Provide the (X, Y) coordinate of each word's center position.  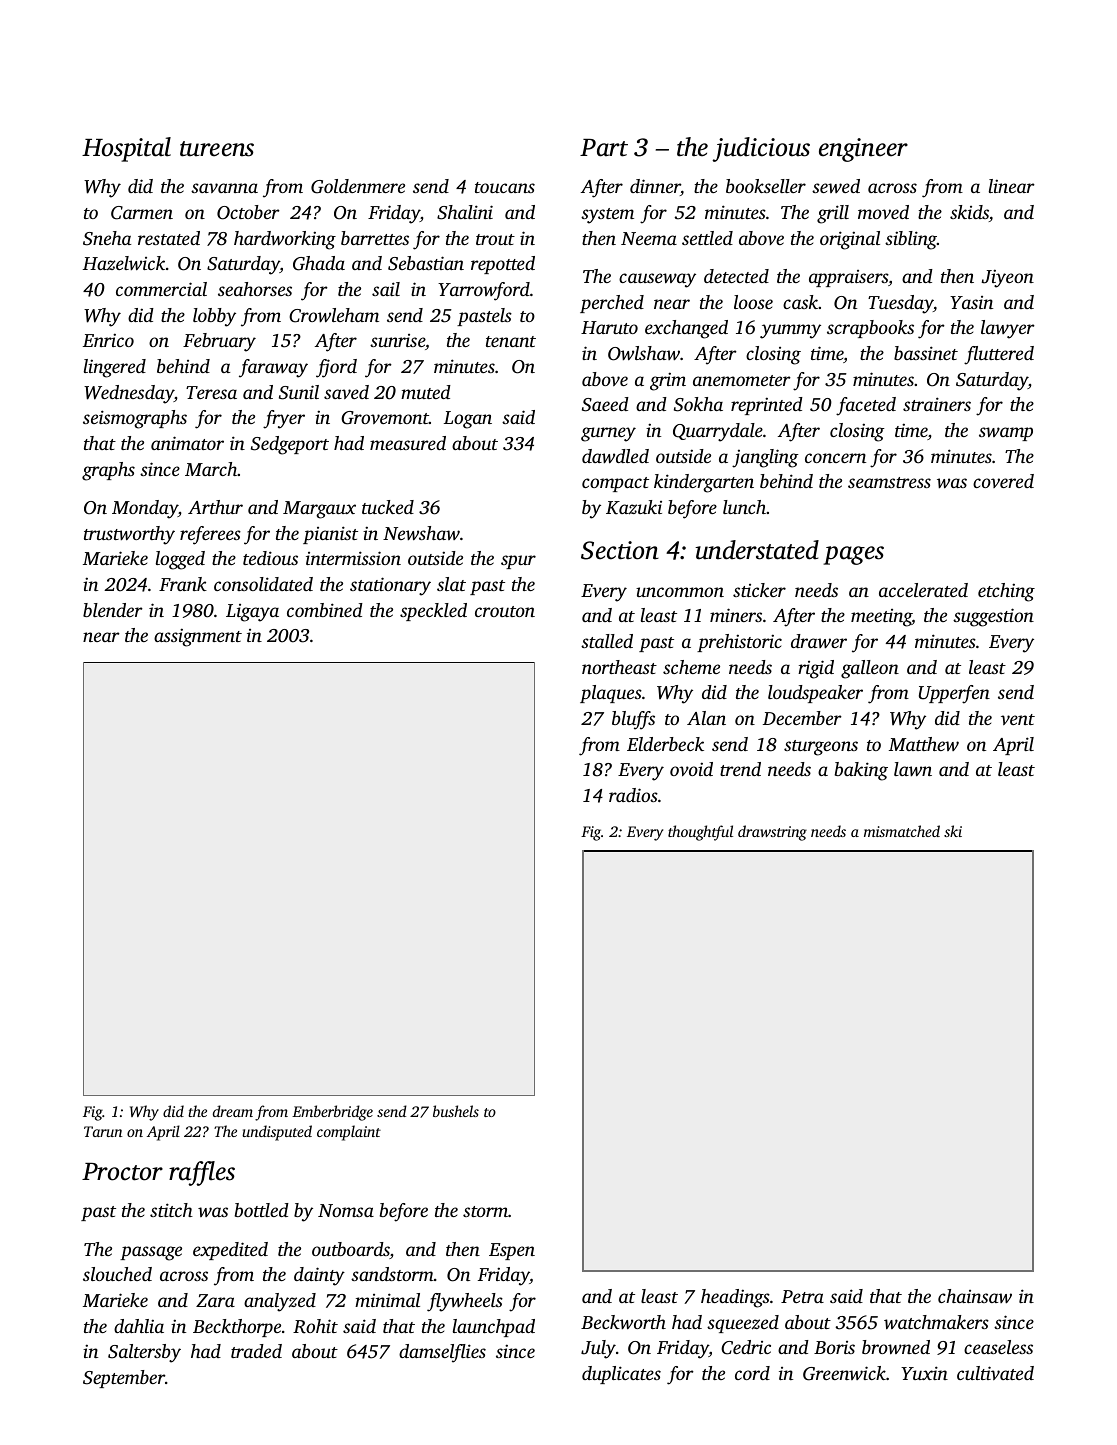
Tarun (103, 1131)
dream (233, 1111)
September (124, 1379)
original (850, 240)
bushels (456, 1111)
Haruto (609, 327)
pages (853, 555)
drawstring (772, 833)
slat (451, 584)
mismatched (902, 831)
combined (325, 610)
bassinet (926, 353)
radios (633, 795)
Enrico (108, 340)
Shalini (465, 212)
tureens (217, 149)
